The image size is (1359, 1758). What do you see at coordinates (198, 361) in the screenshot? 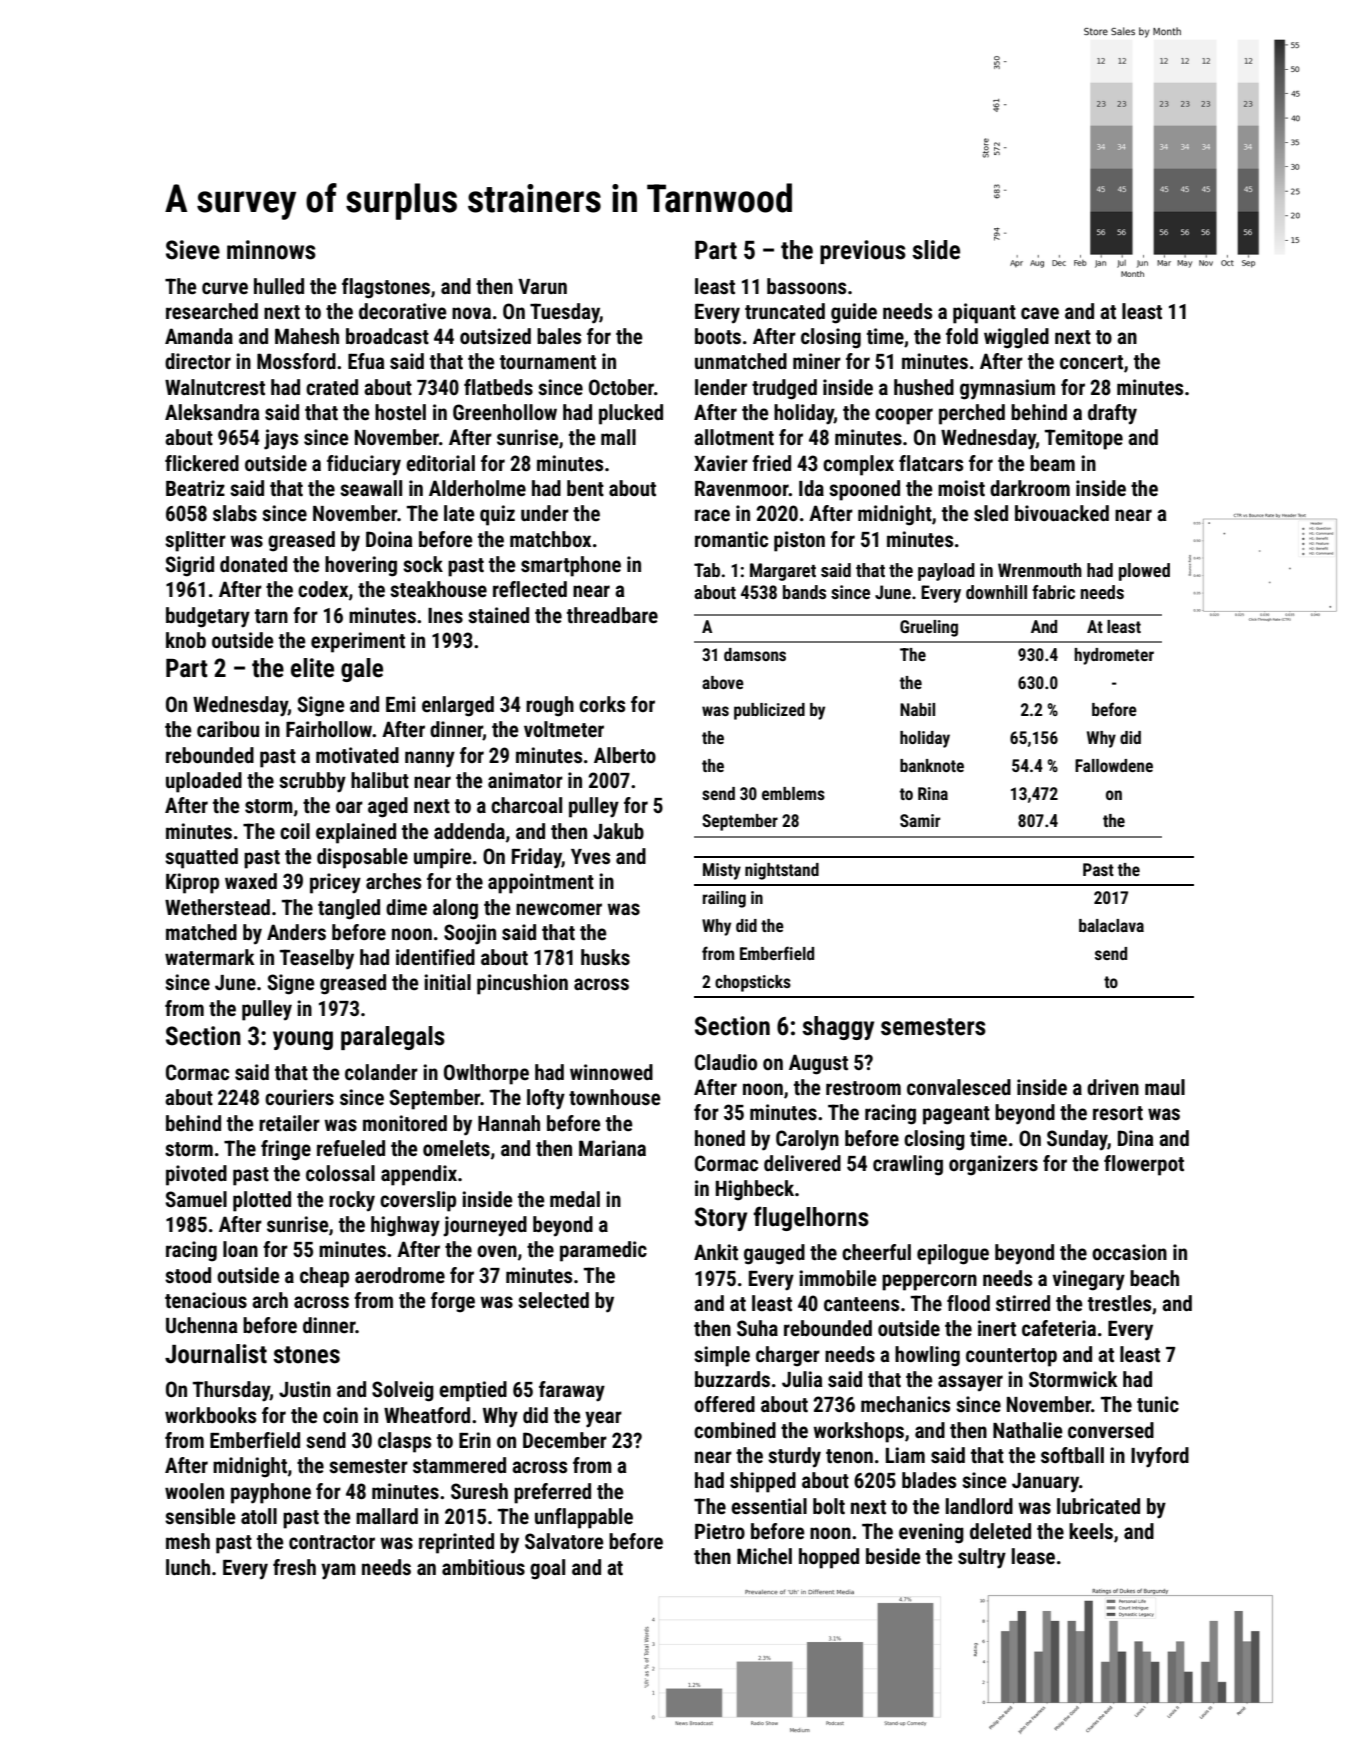
I see `director` at bounding box center [198, 361].
